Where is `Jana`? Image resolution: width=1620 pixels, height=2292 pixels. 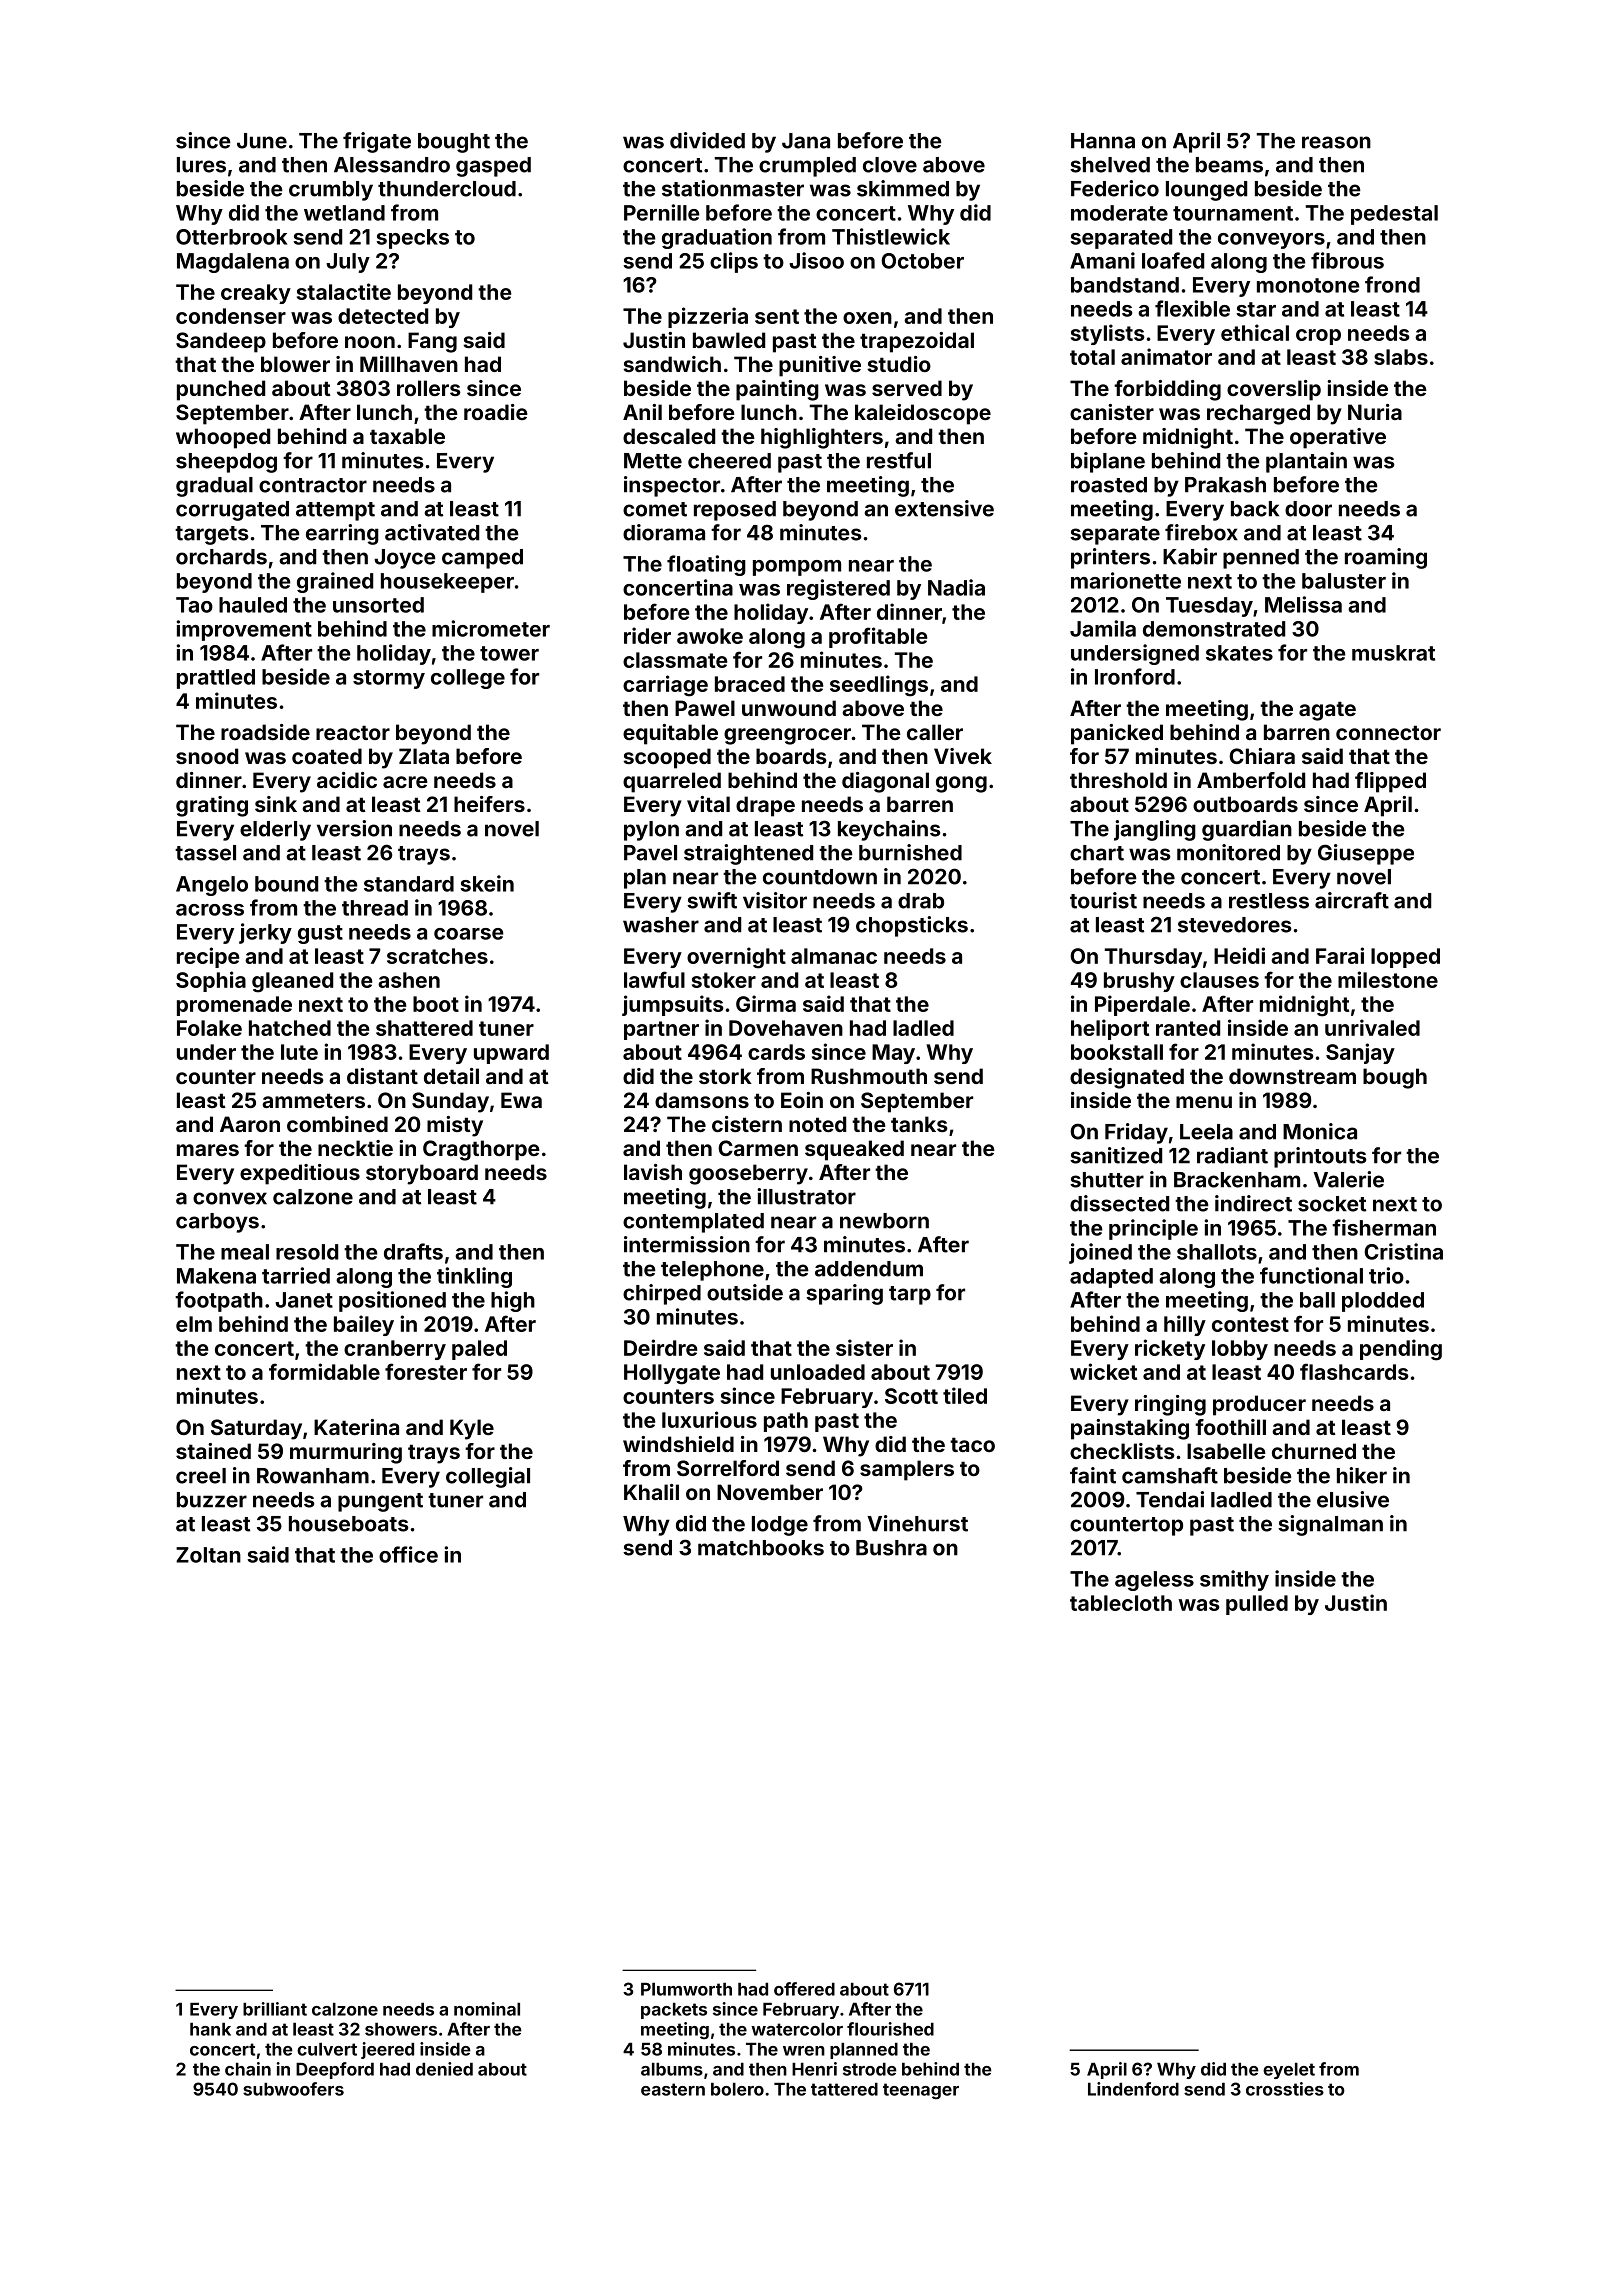
Jana is located at coordinates (806, 141).
